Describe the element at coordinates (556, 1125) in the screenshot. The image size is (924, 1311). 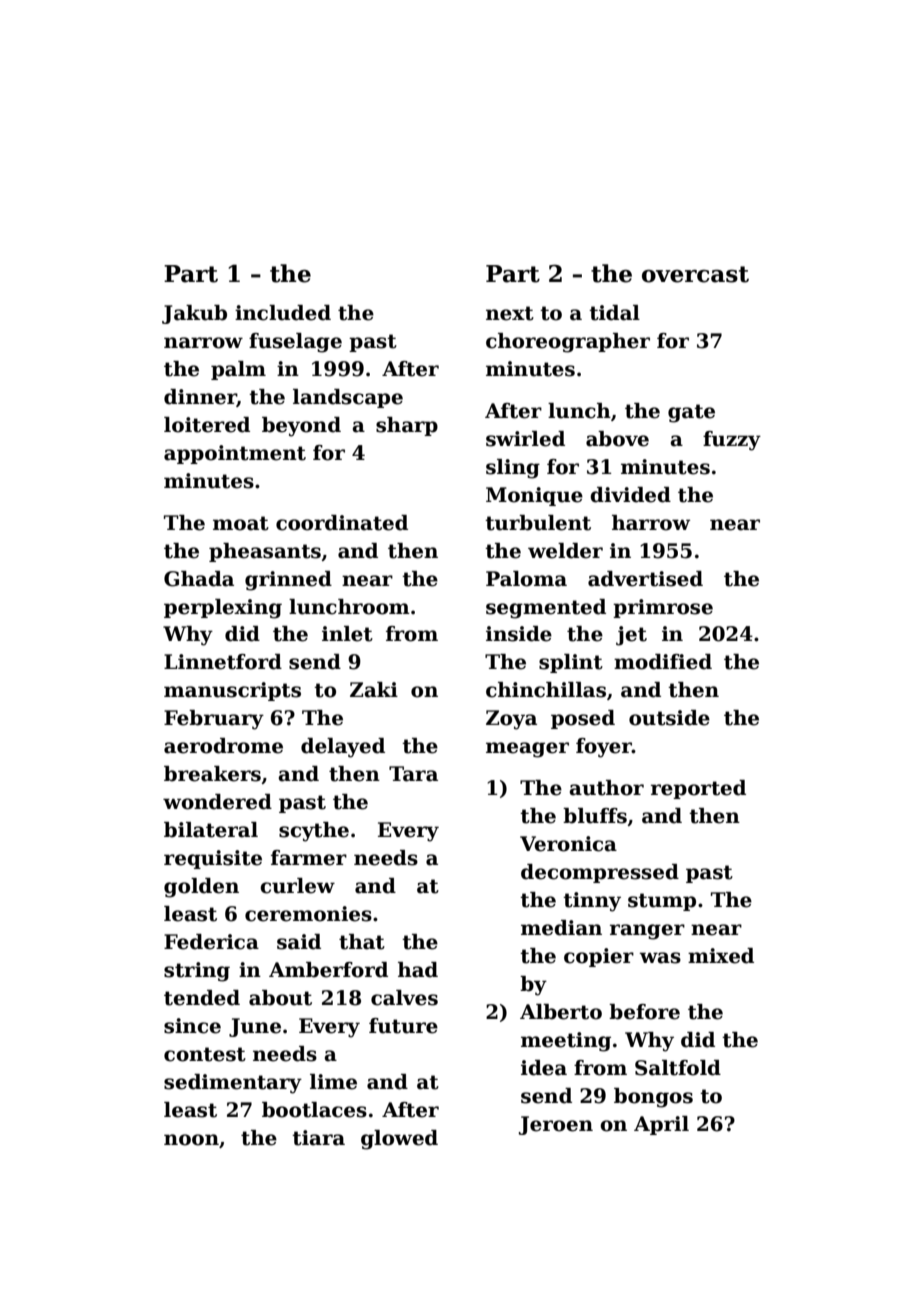
I see `Jeroen` at that location.
